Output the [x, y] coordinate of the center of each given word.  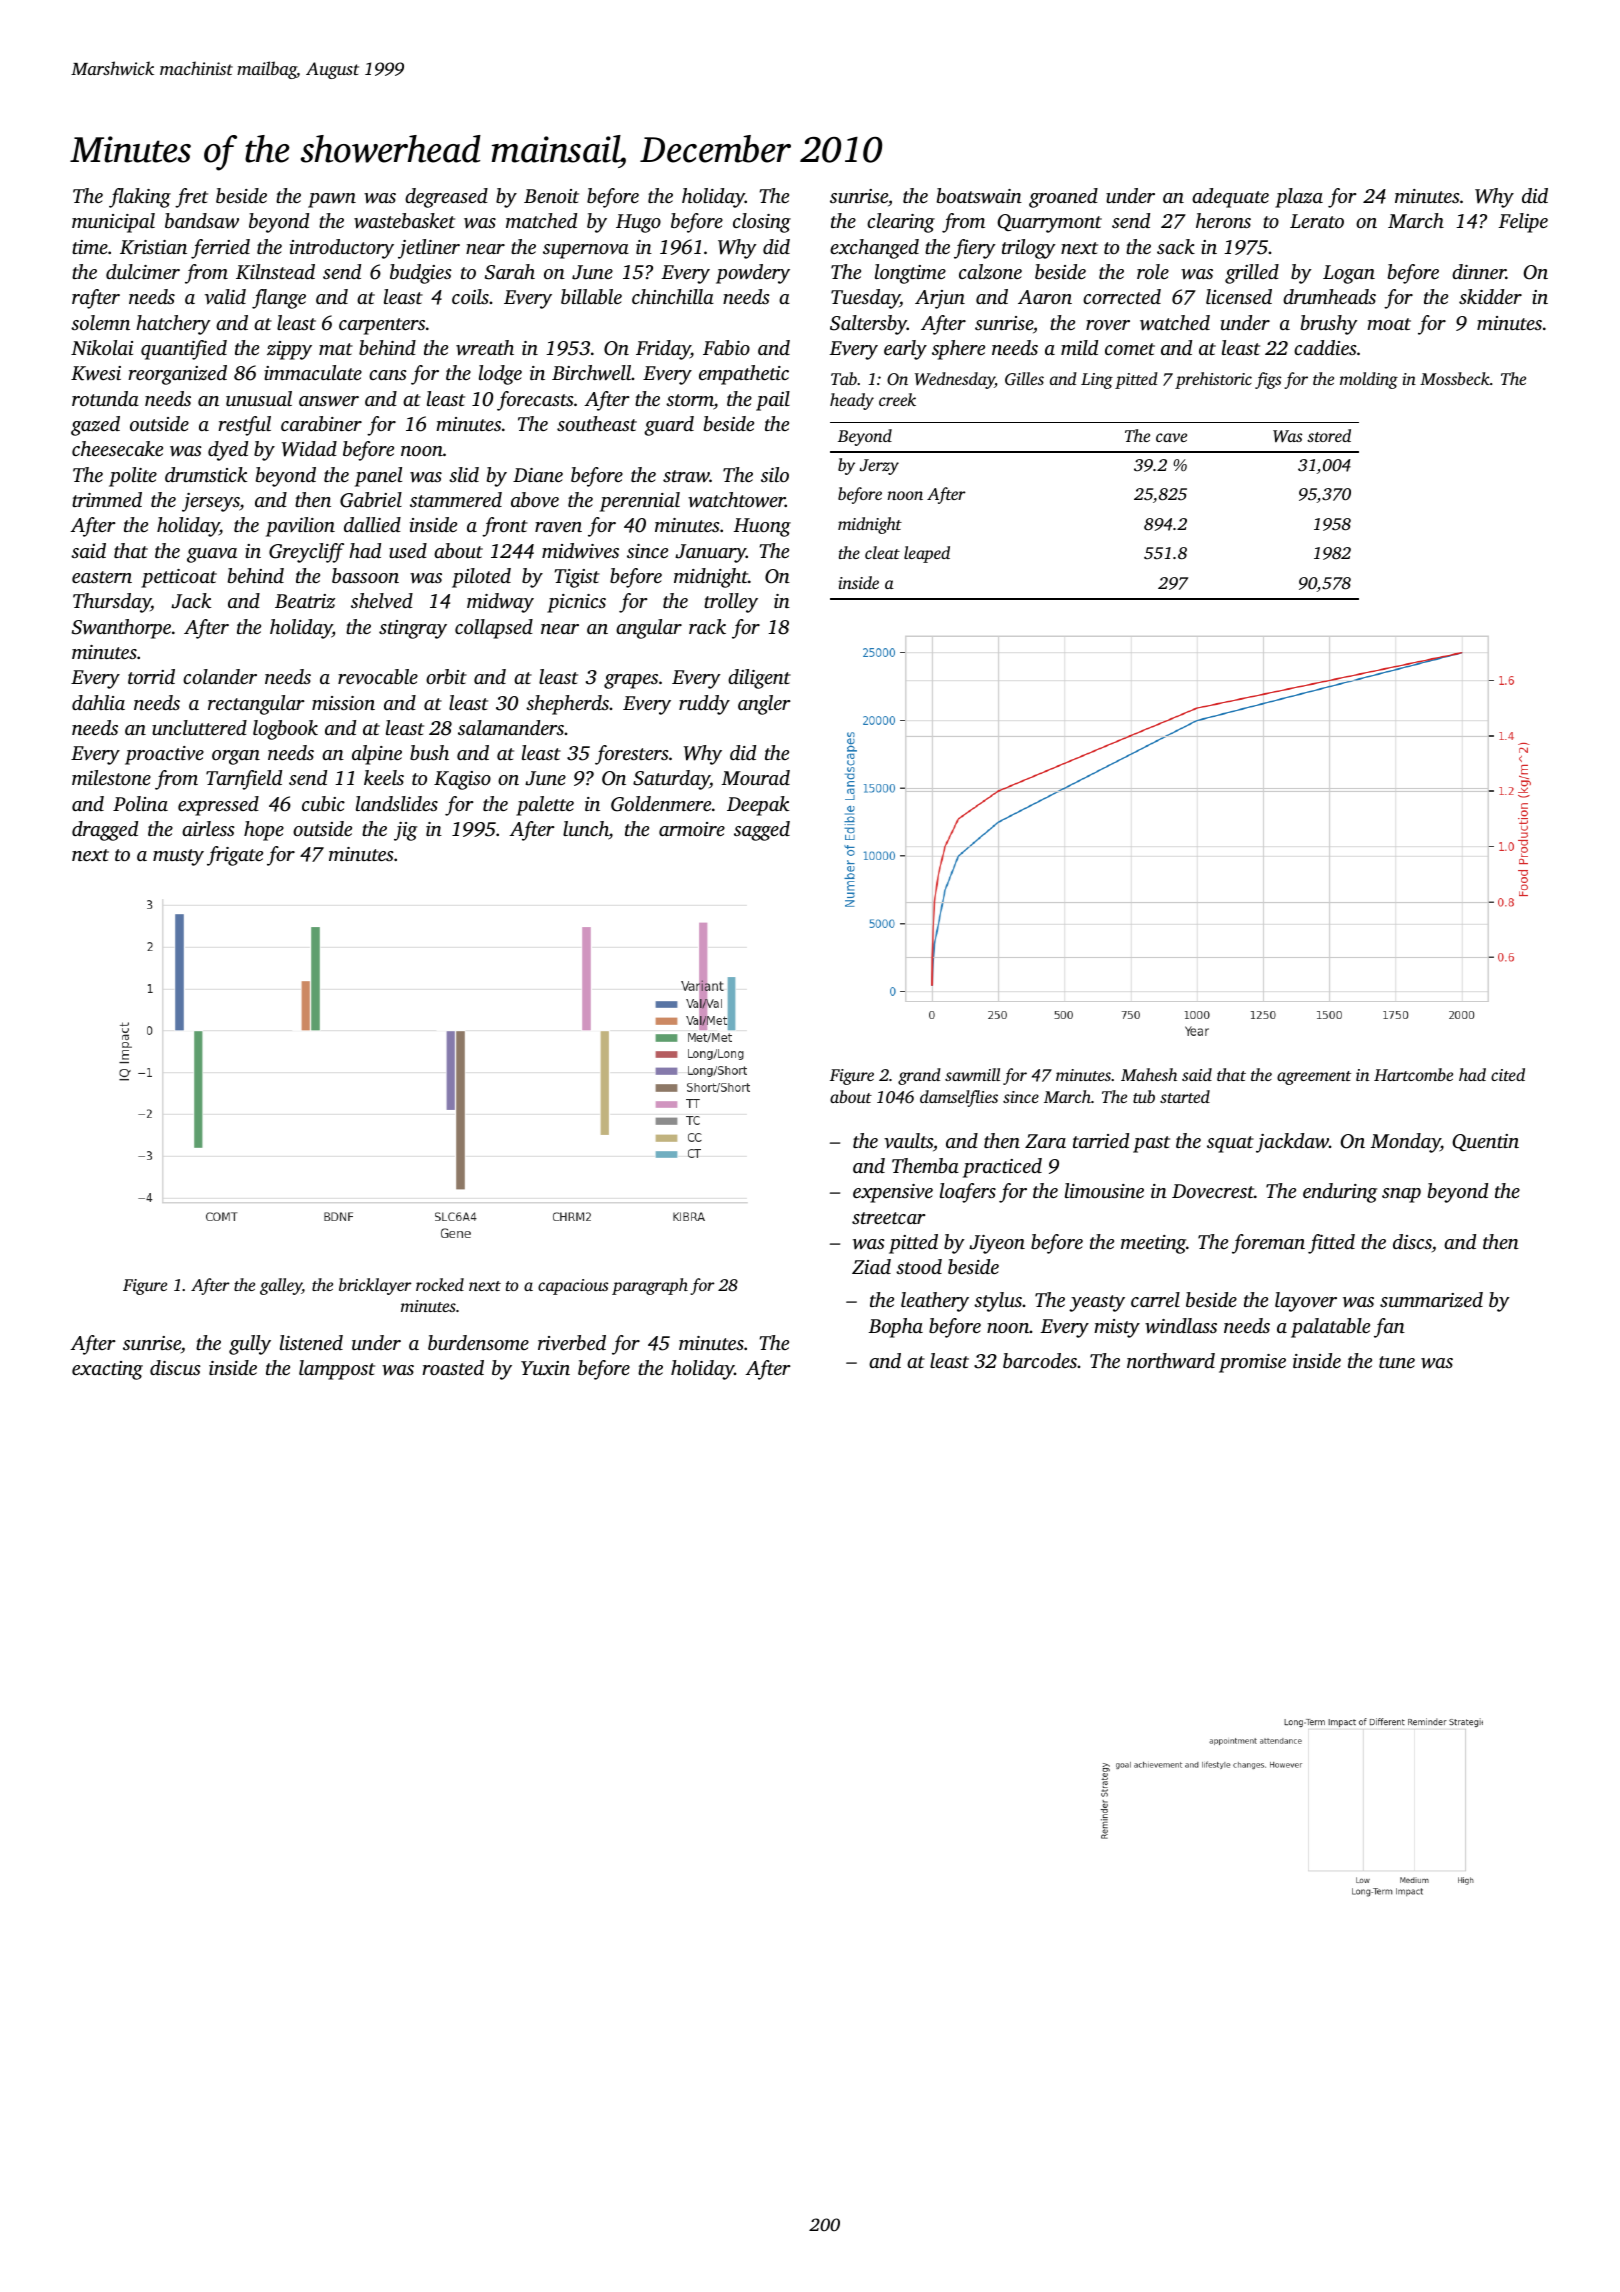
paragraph [650, 1286]
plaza [1299, 198]
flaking [140, 198]
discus [175, 1367]
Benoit [551, 196]
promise [1252, 1363]
